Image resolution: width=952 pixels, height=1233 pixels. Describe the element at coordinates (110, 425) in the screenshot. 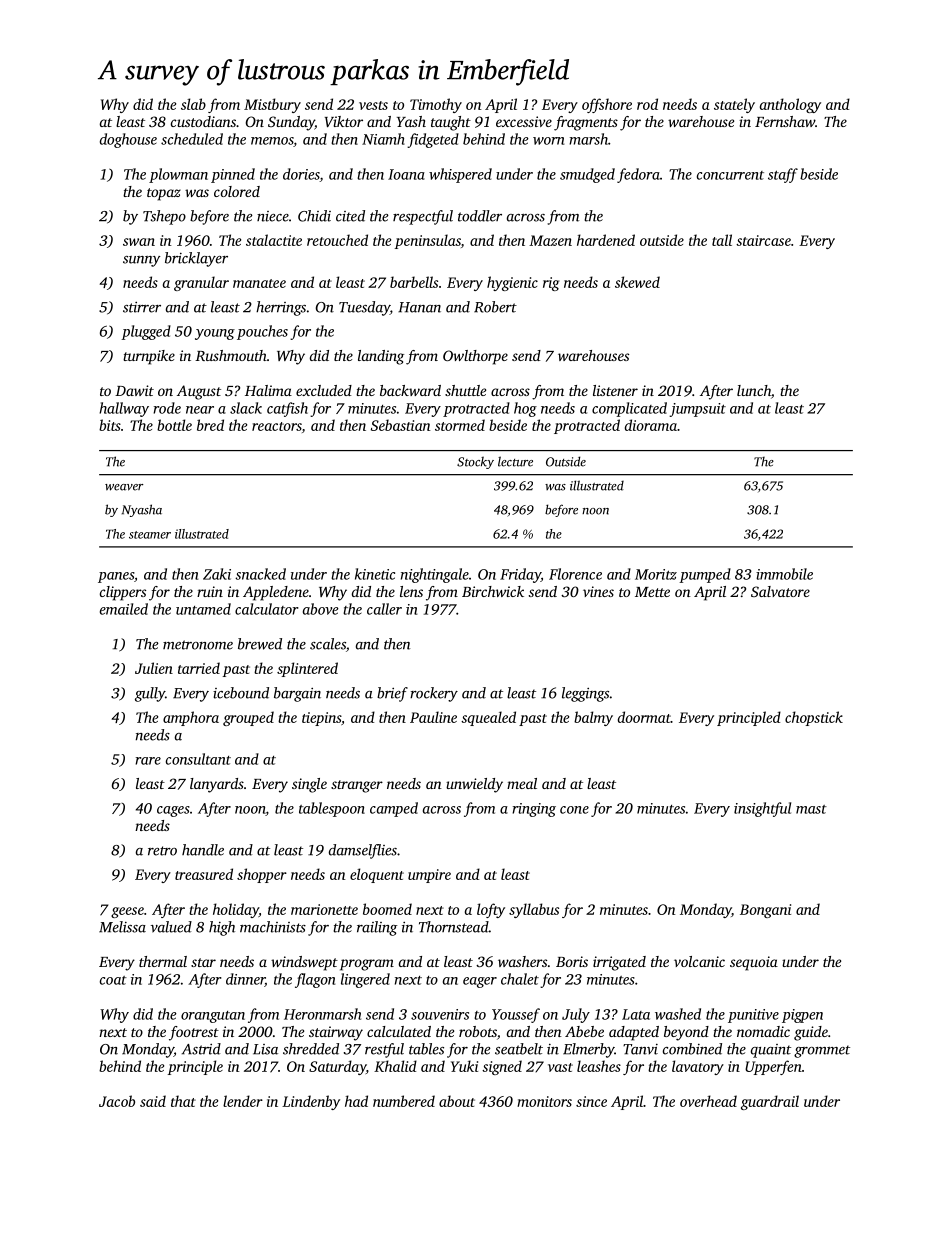

I see `bits` at that location.
